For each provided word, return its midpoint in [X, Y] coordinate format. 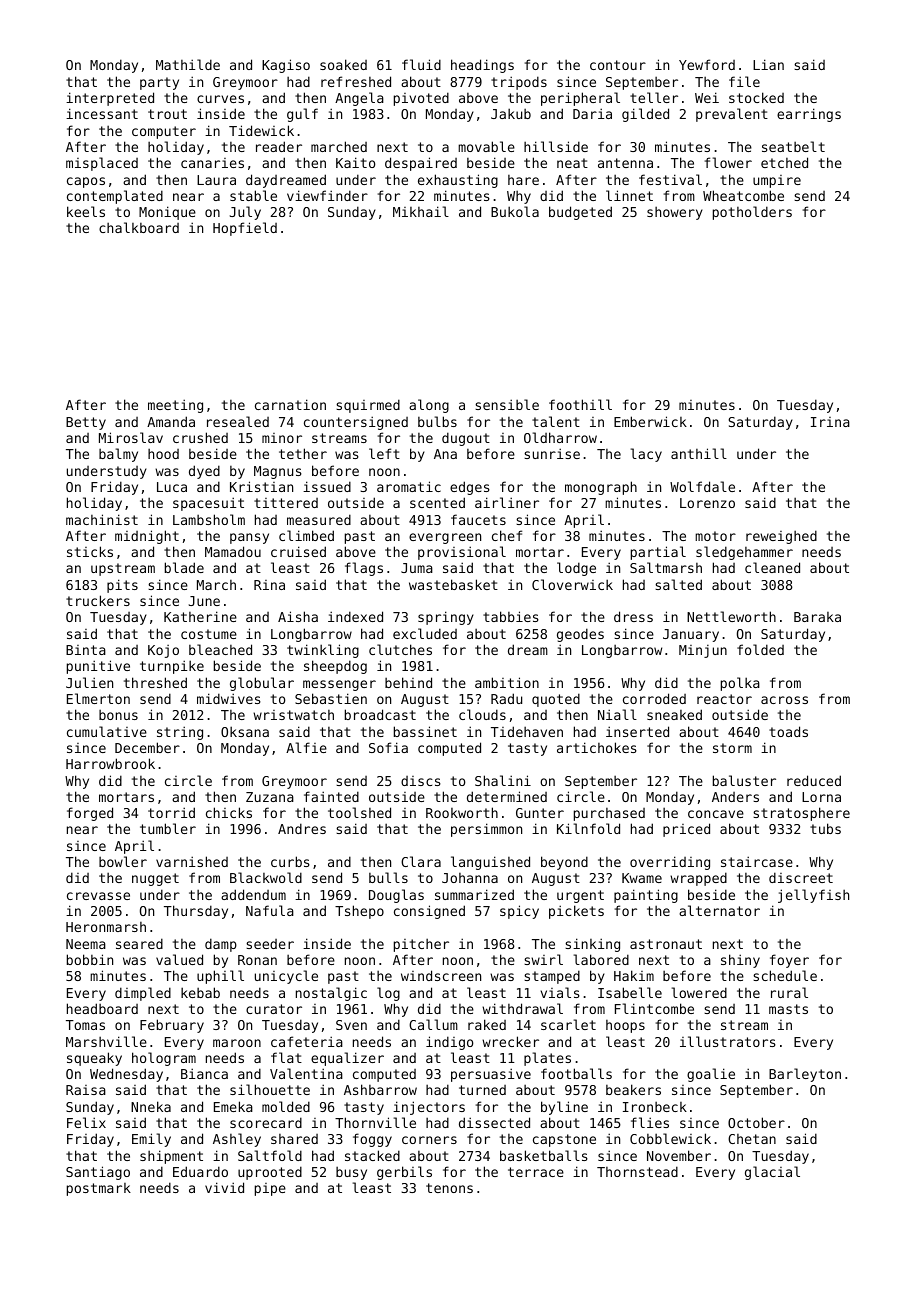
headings [482, 66]
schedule [785, 975]
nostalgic [331, 994]
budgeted [580, 213]
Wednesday [126, 1075]
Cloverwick [572, 584]
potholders [752, 213]
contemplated [115, 197]
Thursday [196, 912]
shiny [740, 961]
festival [670, 179]
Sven [351, 1025]
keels [86, 211]
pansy [249, 538]
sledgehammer [744, 553]
